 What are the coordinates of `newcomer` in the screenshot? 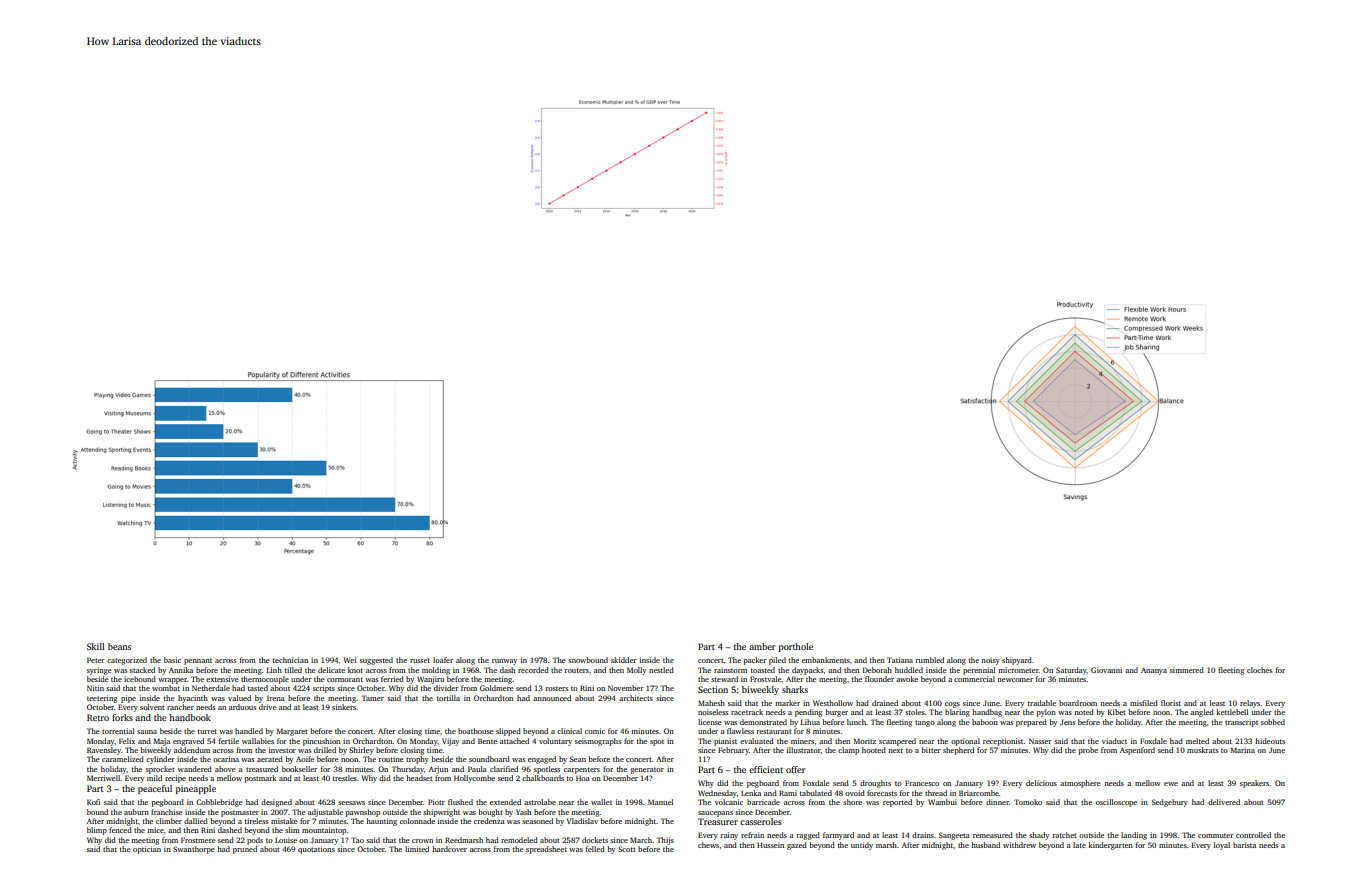 It's located at (1015, 680).
